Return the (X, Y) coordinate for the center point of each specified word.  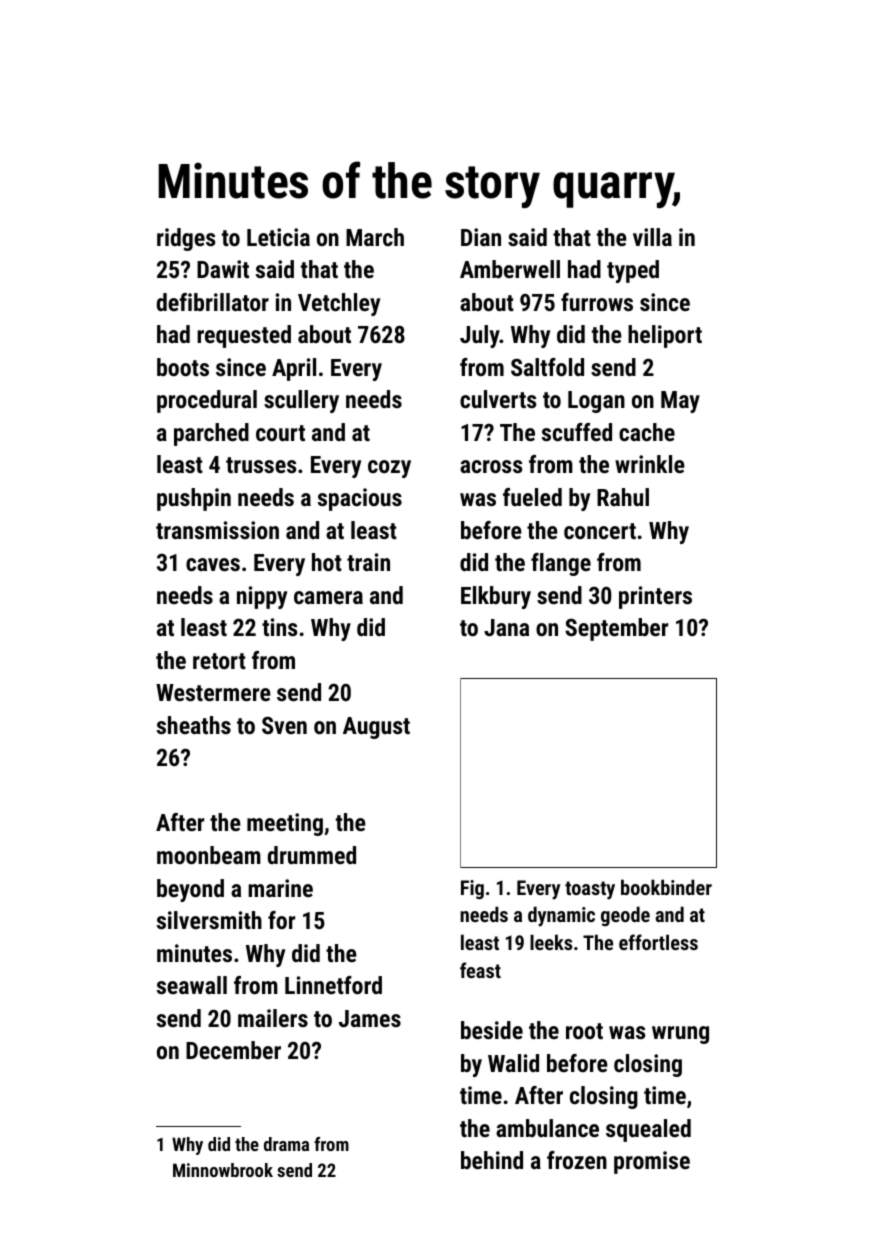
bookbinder (666, 887)
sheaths (194, 725)
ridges (186, 239)
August (376, 728)
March (375, 237)
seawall (192, 985)
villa (652, 237)
